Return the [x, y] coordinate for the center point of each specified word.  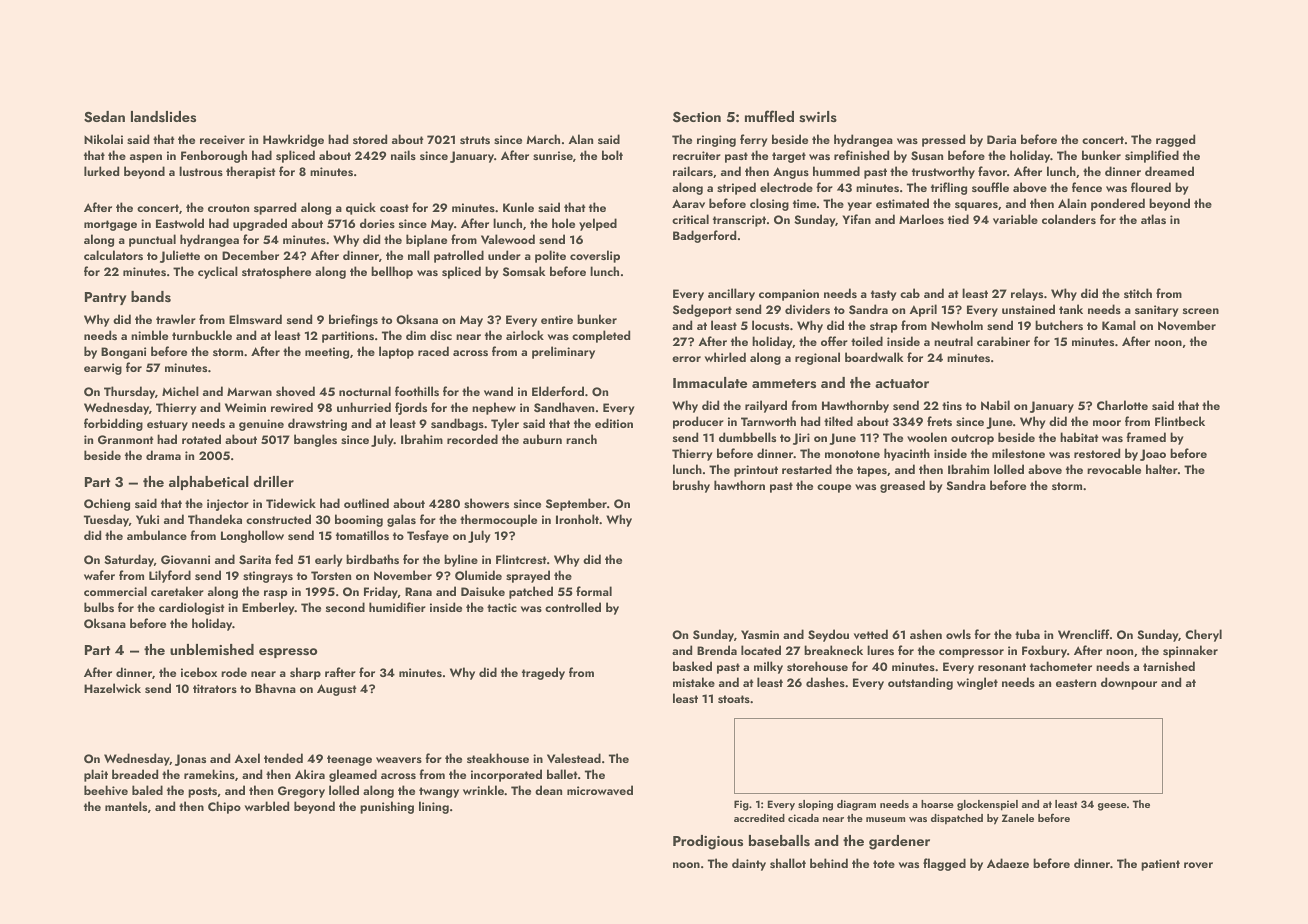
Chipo [224, 807]
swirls [818, 117]
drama [163, 455]
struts [475, 140]
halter [1162, 469]
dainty [749, 864]
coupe [834, 488]
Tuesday [106, 520]
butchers [1059, 325]
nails [403, 155]
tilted [838, 421]
